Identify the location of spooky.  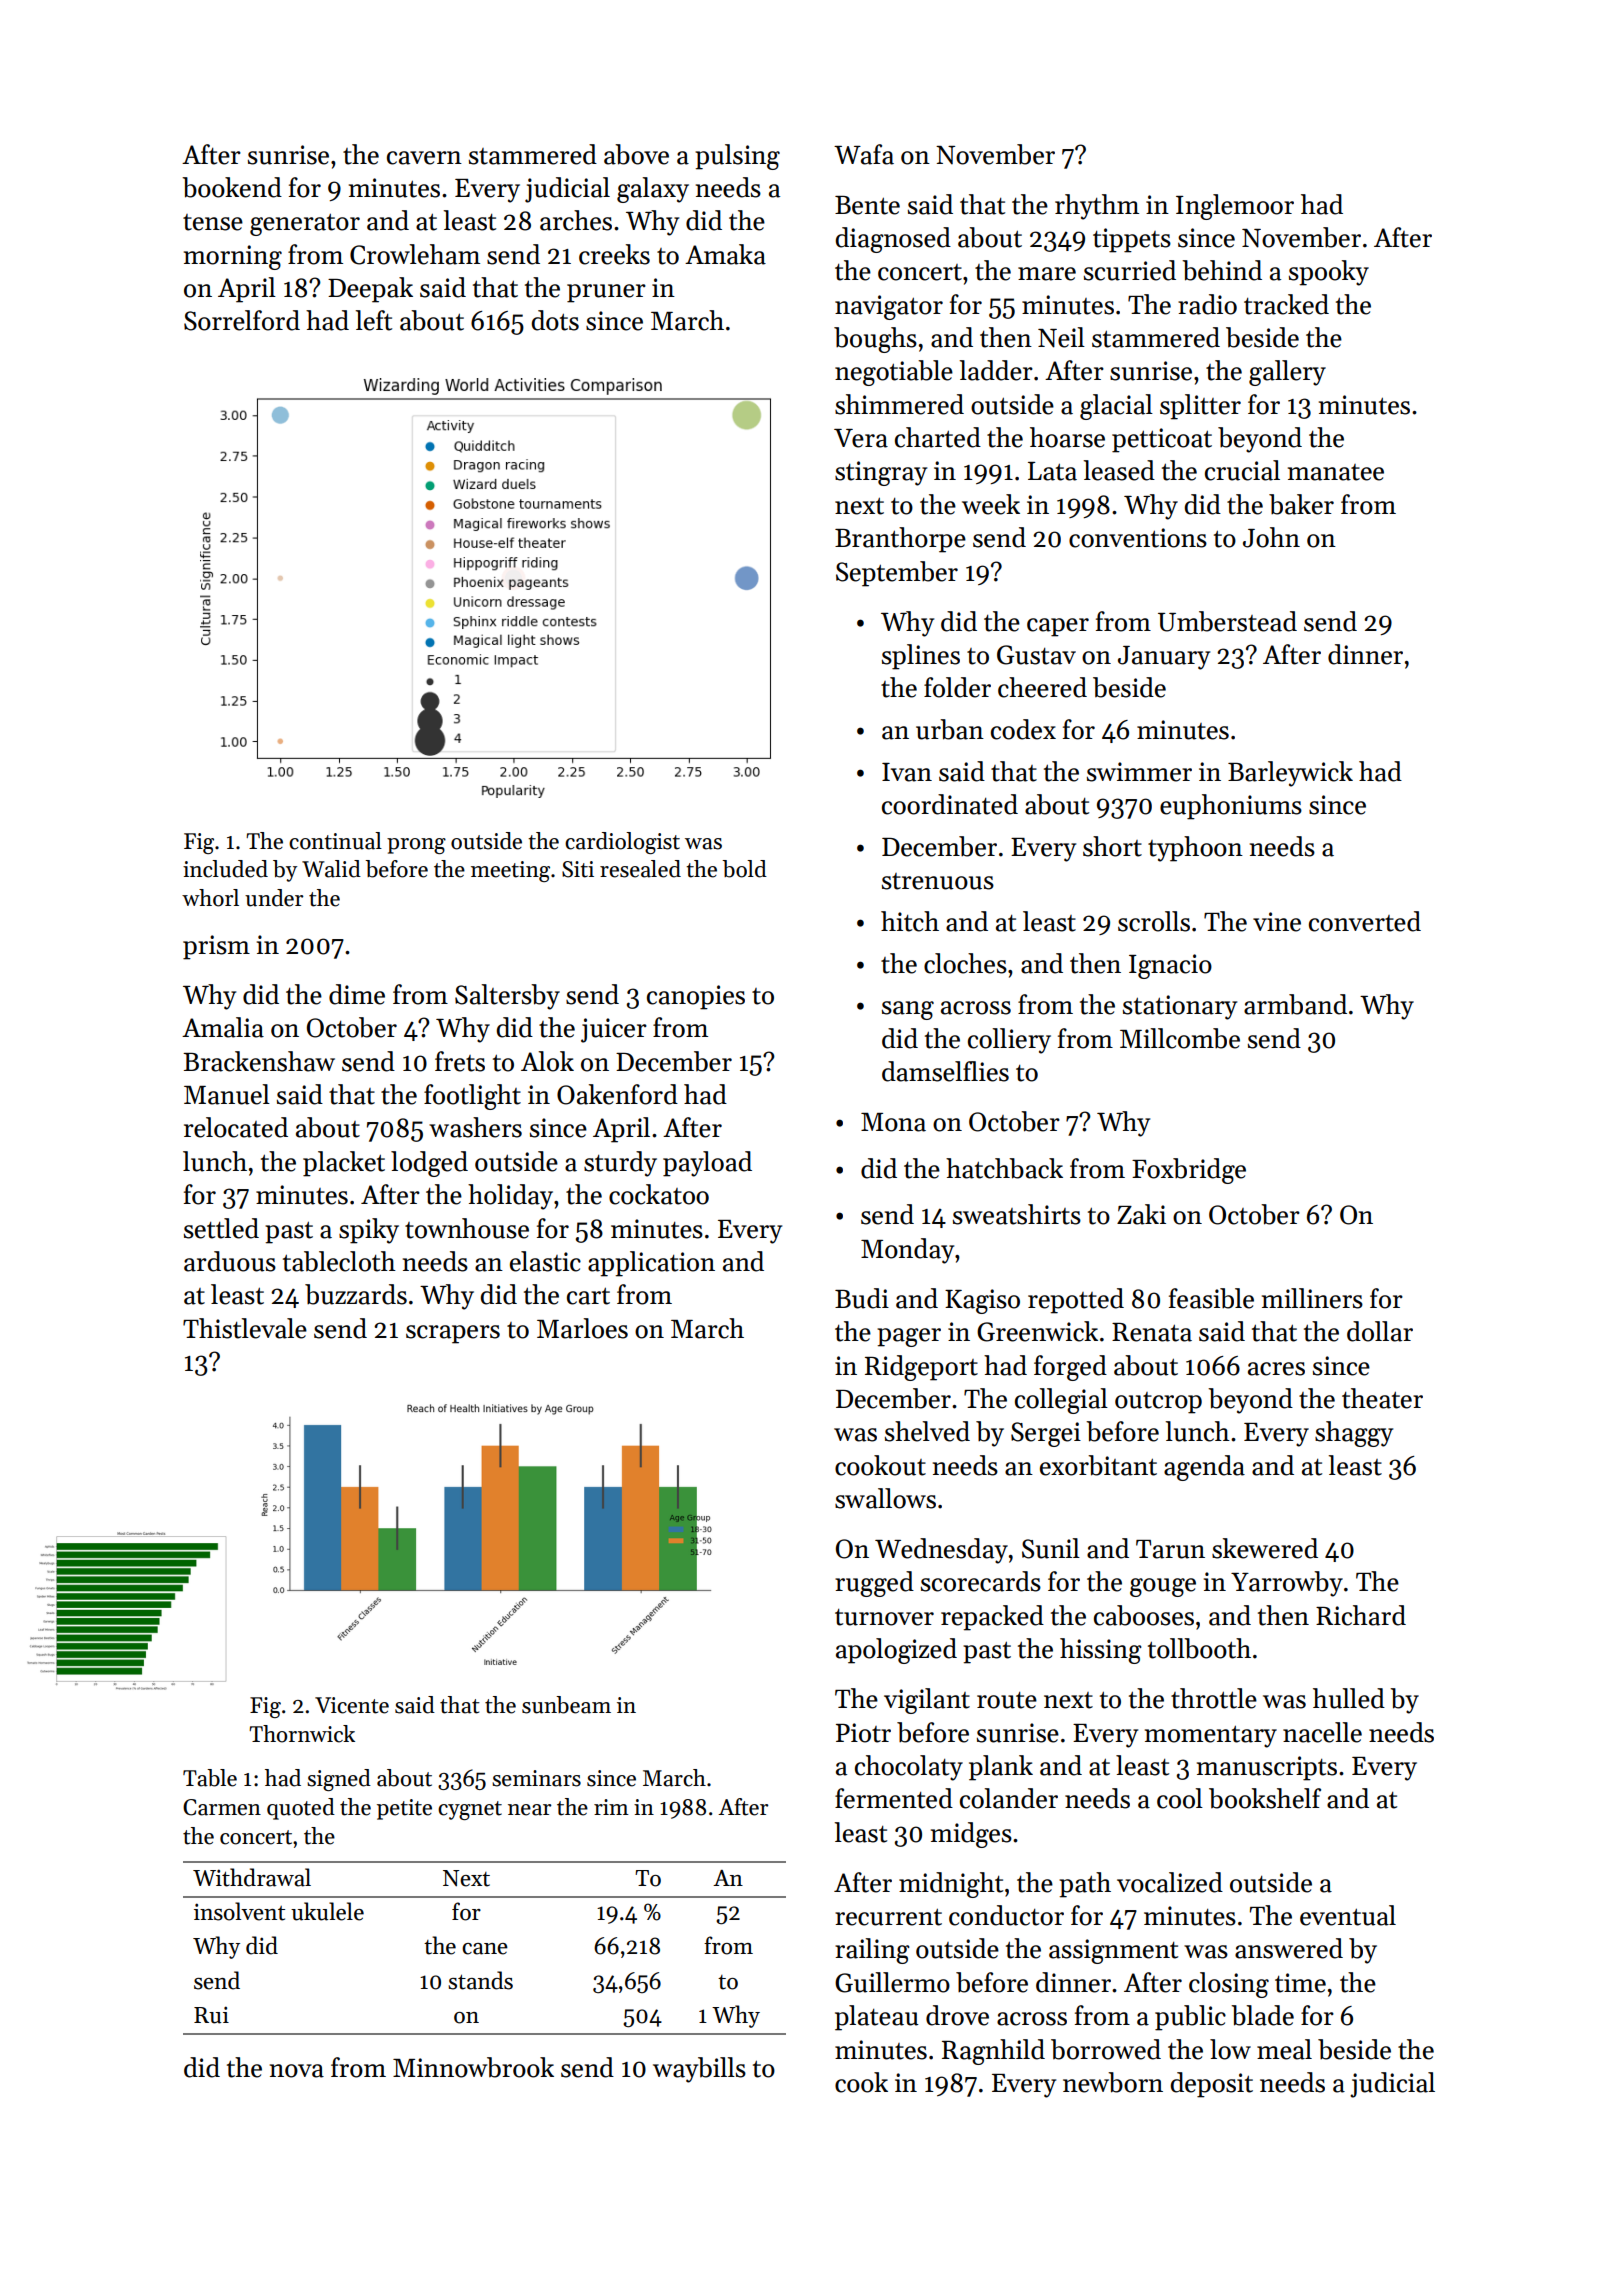
(1329, 273).
